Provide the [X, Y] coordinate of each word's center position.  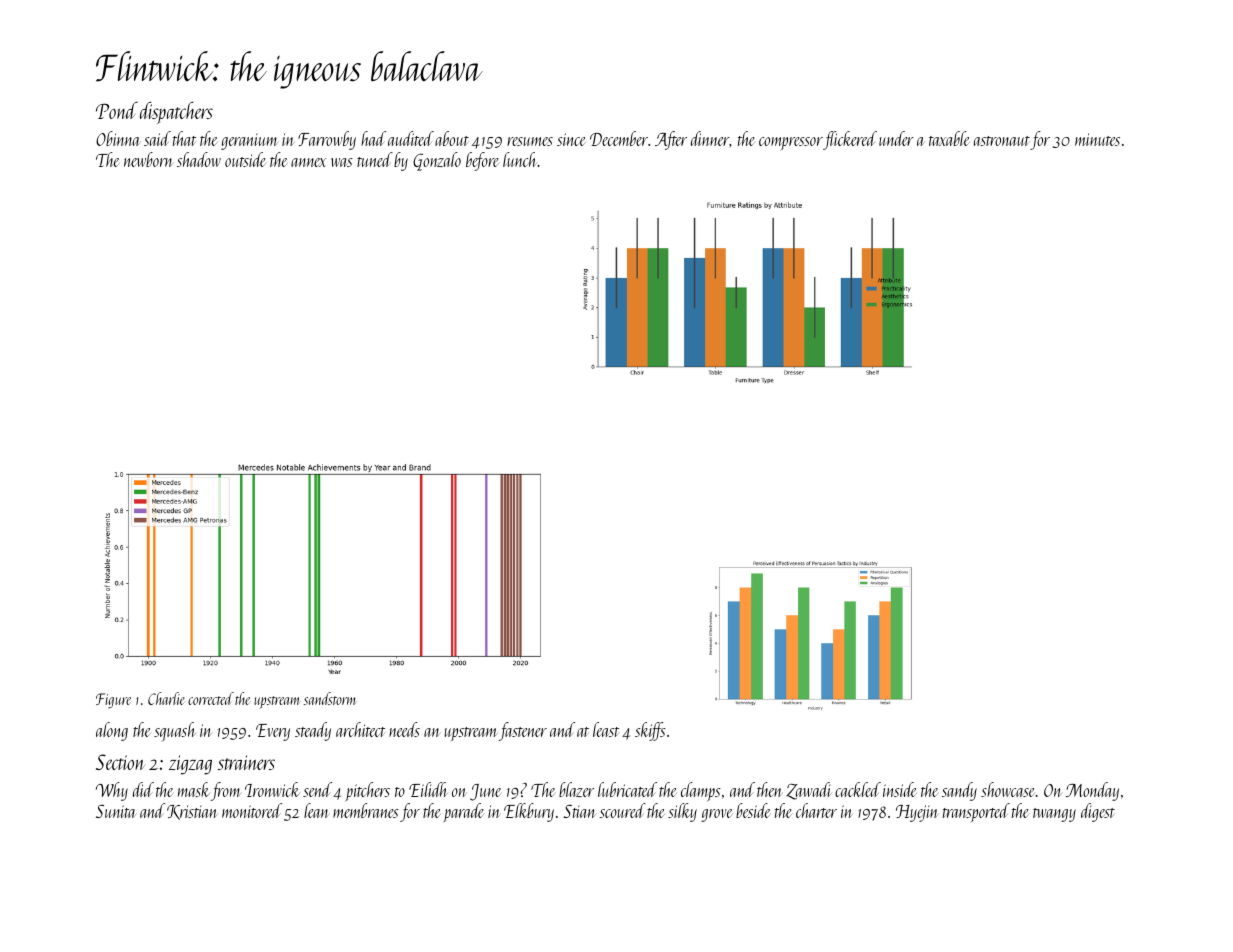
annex [309, 162]
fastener [523, 731]
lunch [520, 159]
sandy [959, 791]
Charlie [166, 698]
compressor [791, 143]
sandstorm [330, 698]
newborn [149, 159]
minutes [1097, 139]
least [606, 729]
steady [313, 731]
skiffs [650, 731]
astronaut [1002, 141]
